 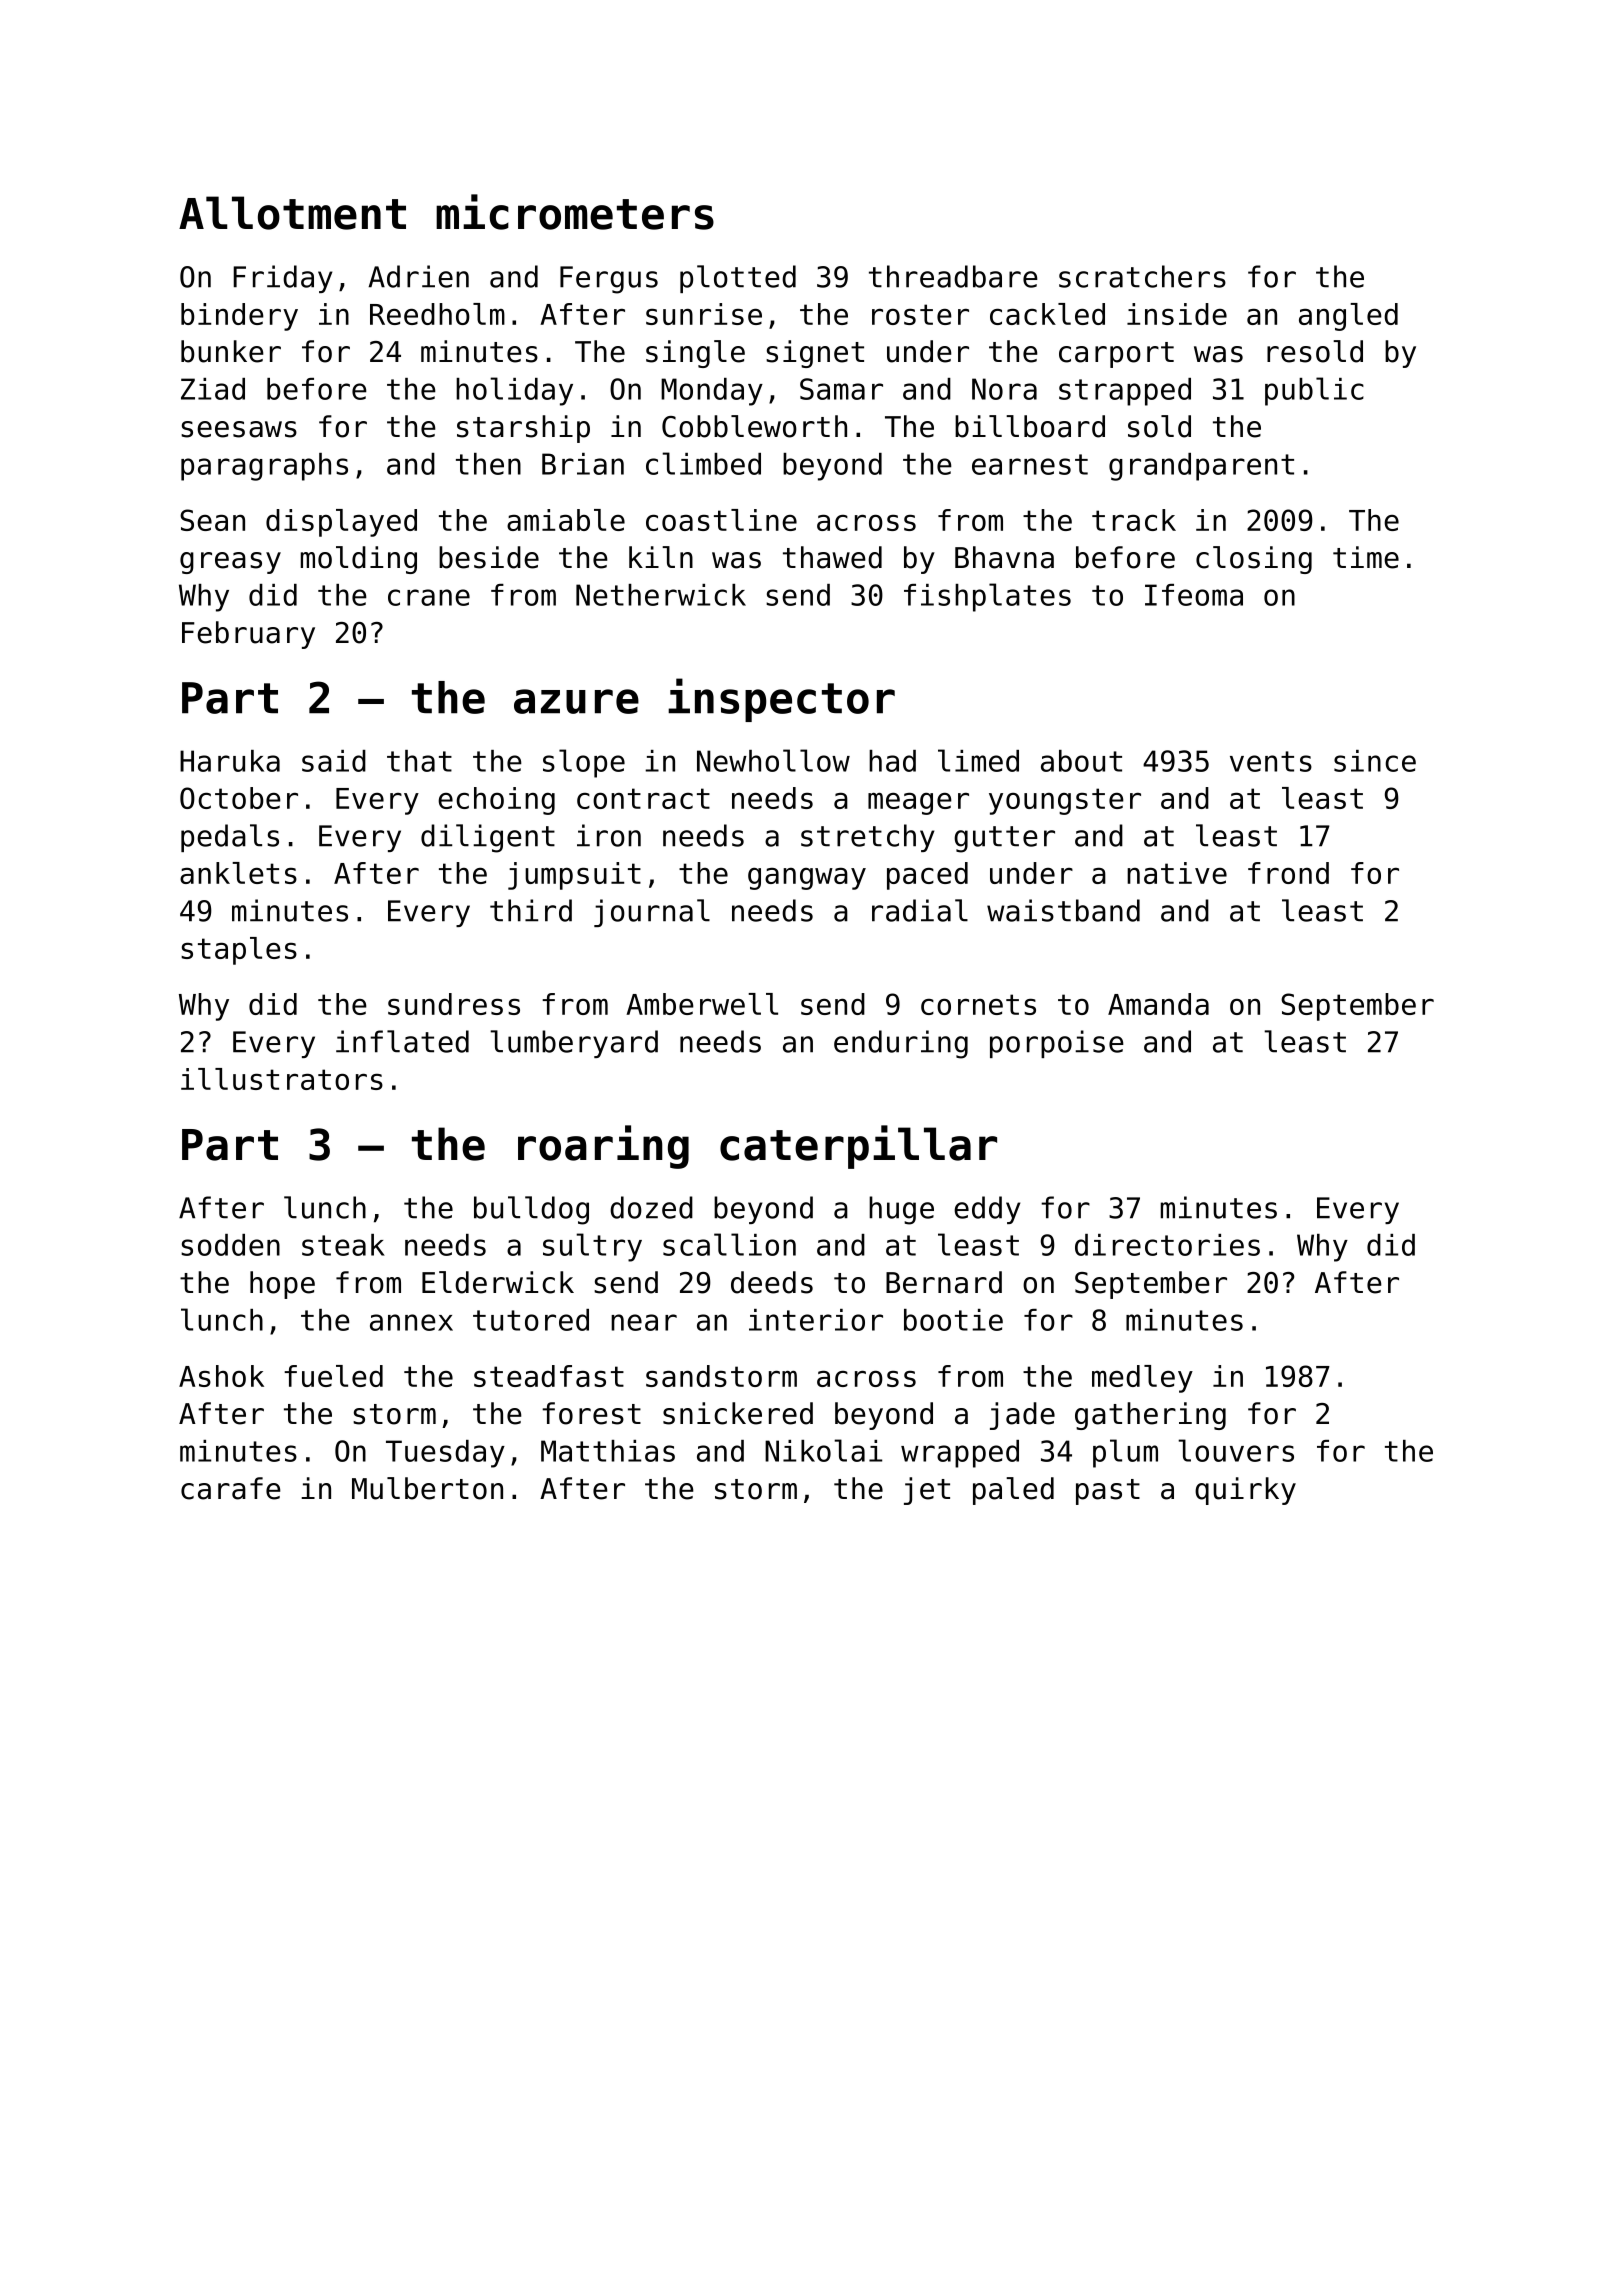 What do you see at coordinates (832, 557) in the screenshot?
I see `thawed` at bounding box center [832, 557].
